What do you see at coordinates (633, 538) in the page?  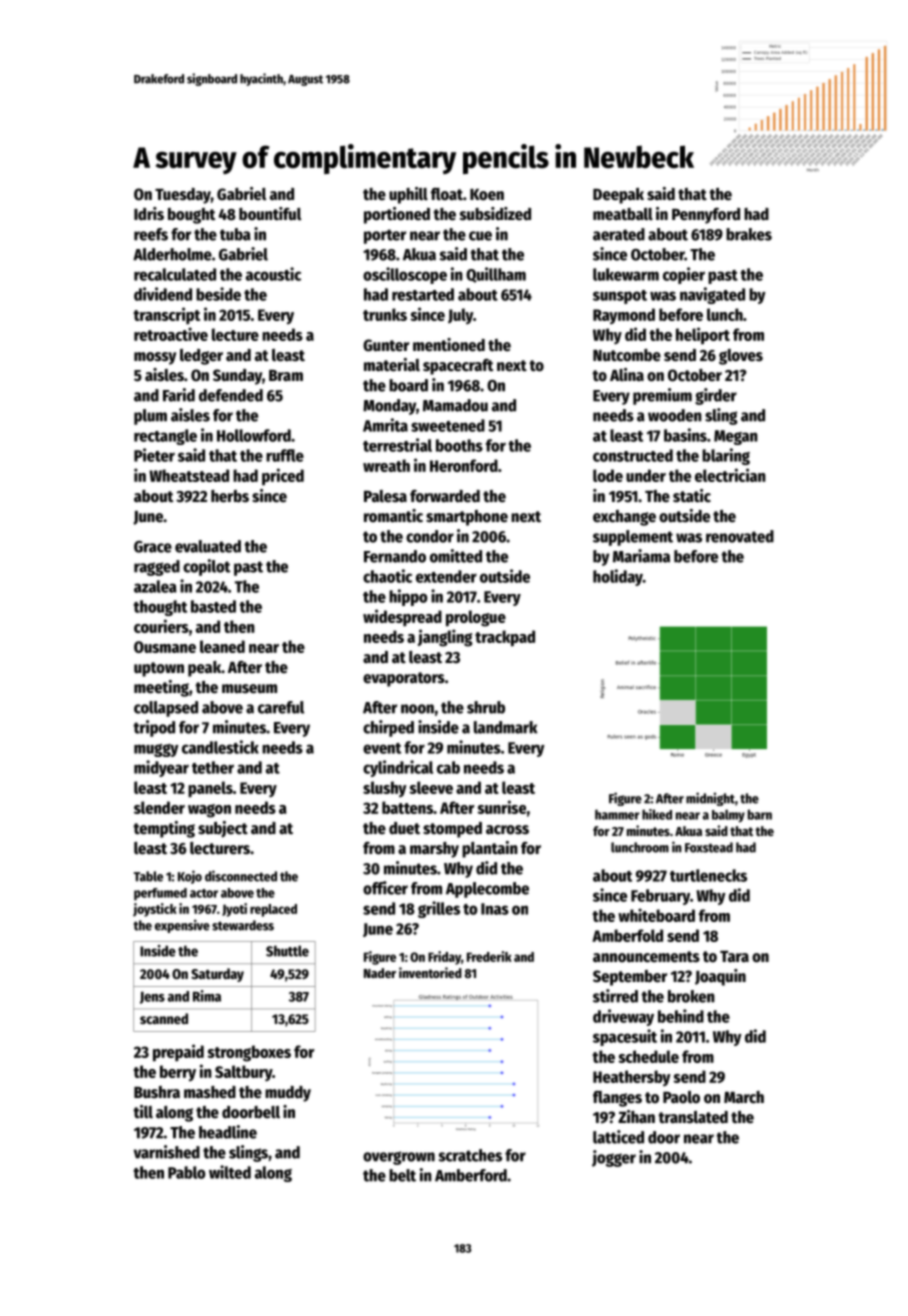 I see `supplement` at bounding box center [633, 538].
